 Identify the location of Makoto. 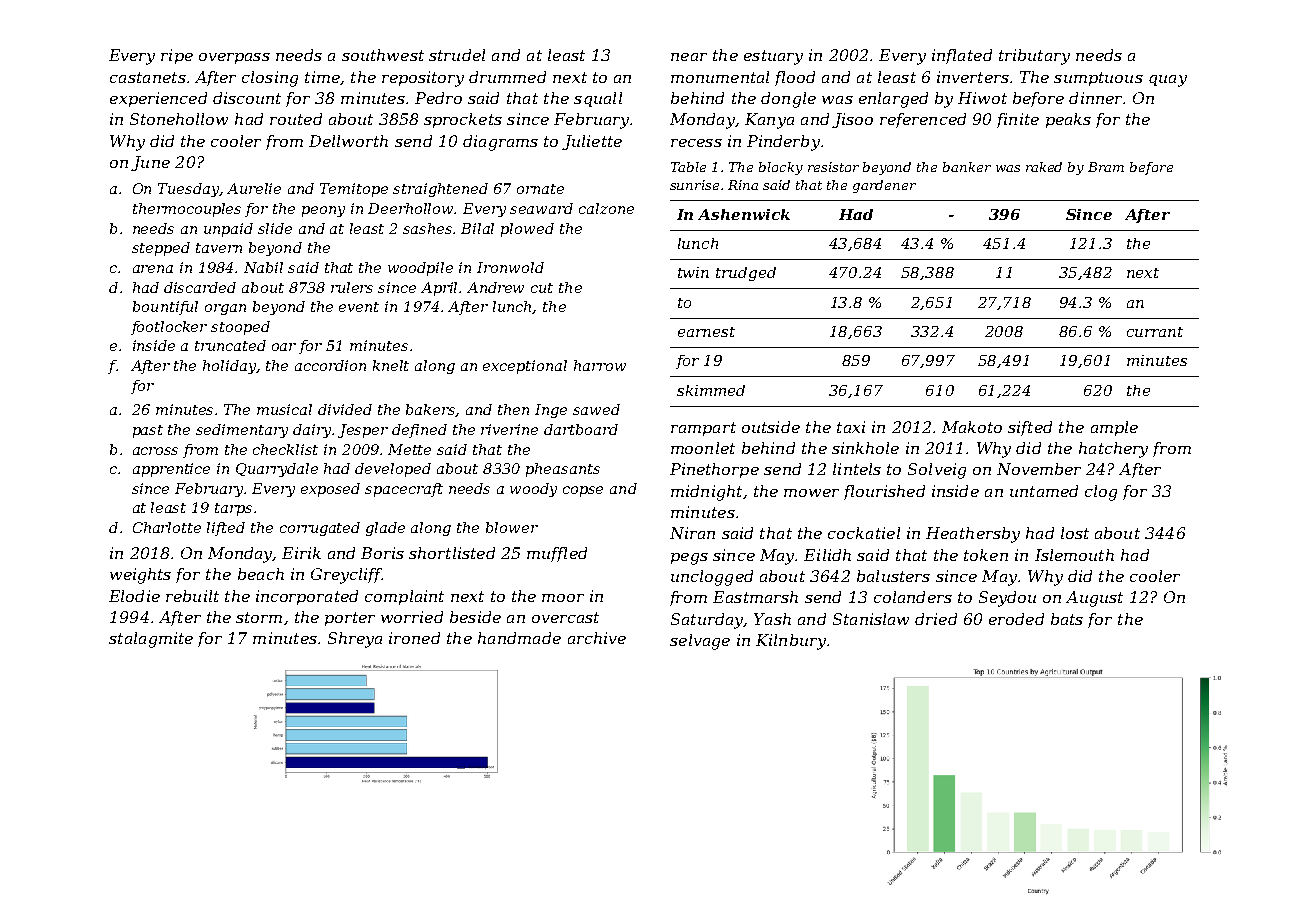
(972, 427).
